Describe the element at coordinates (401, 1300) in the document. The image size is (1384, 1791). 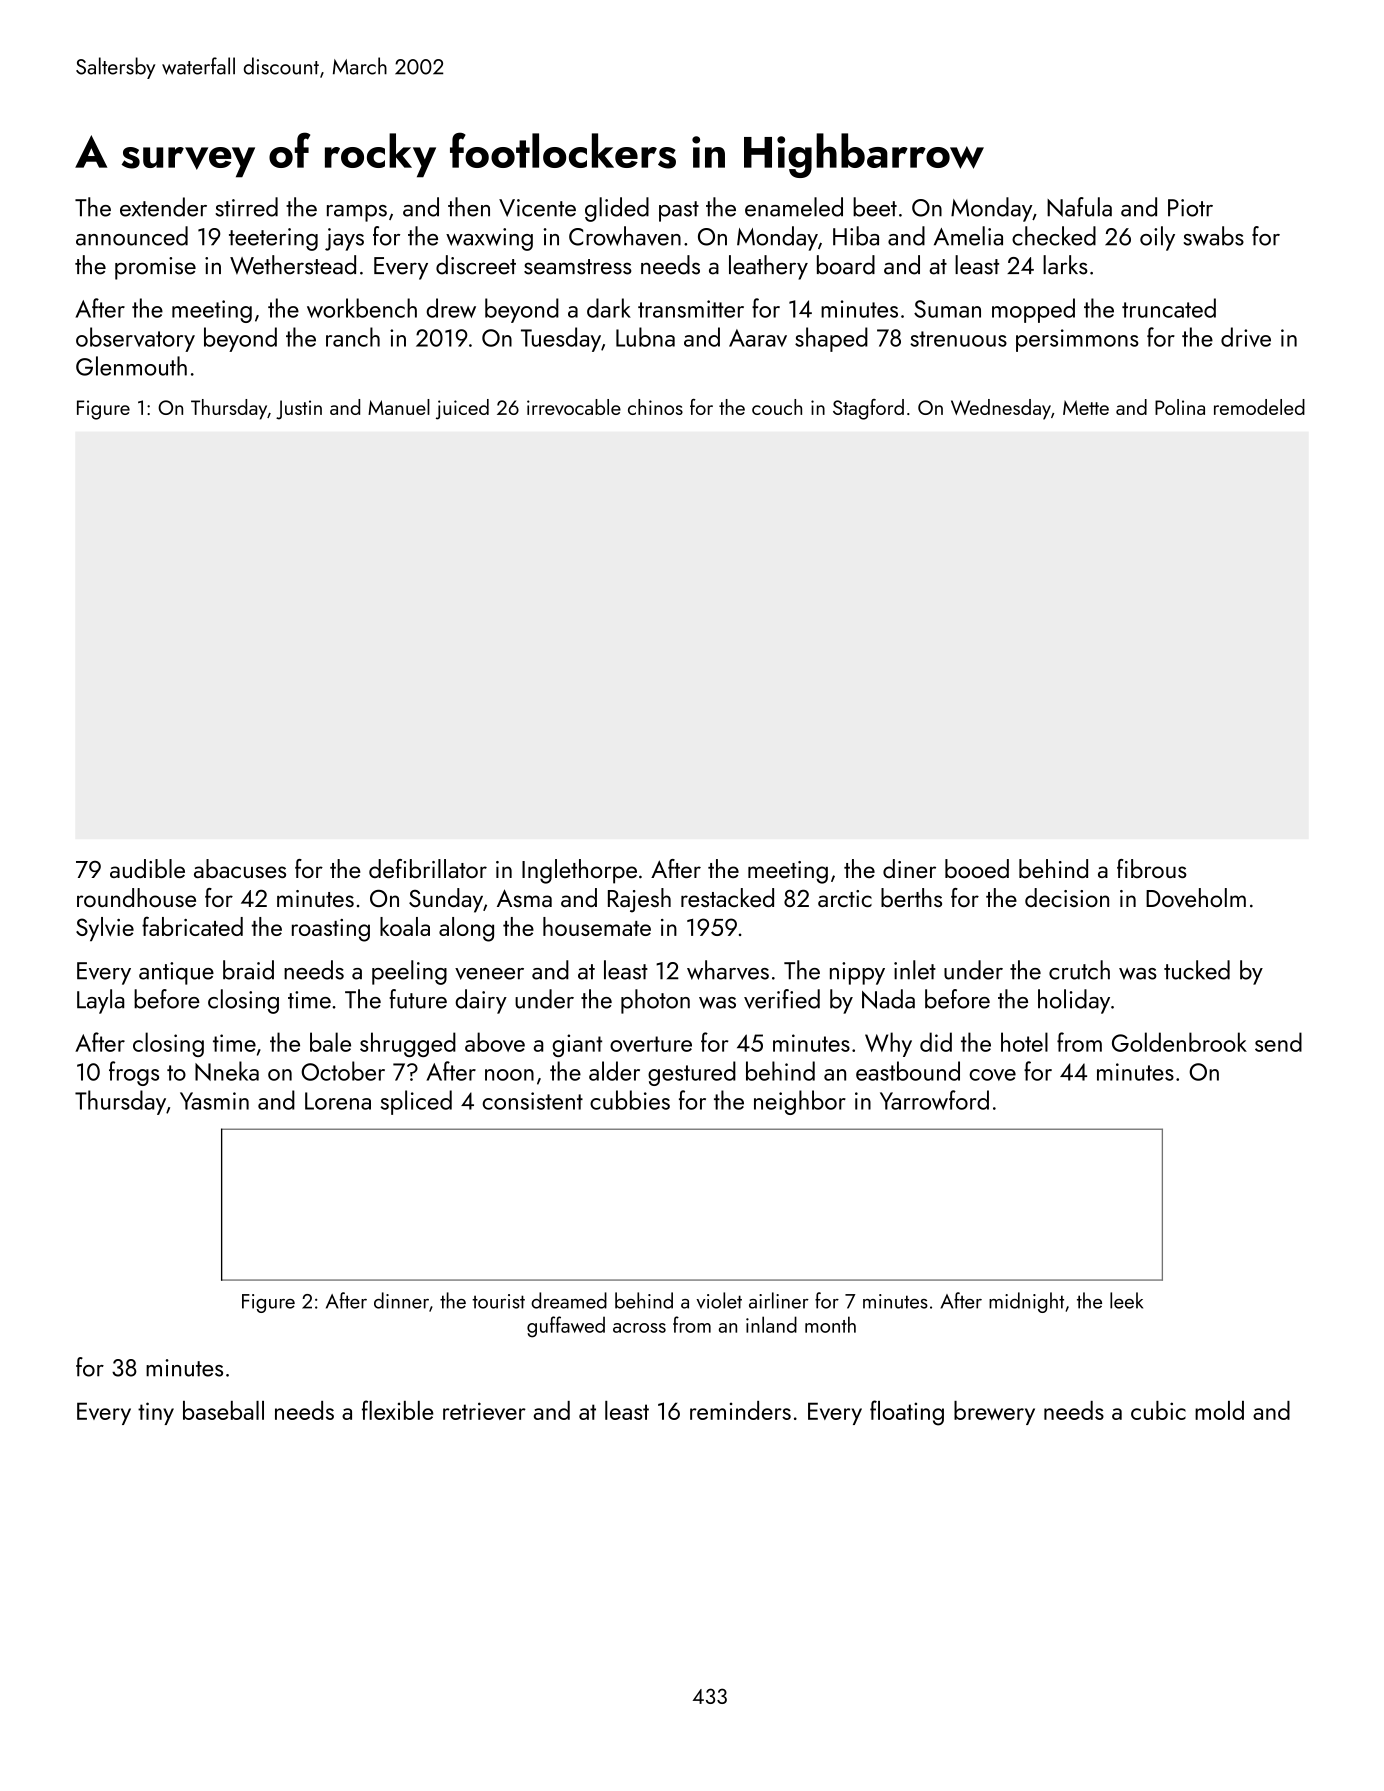
I see `dinner` at that location.
